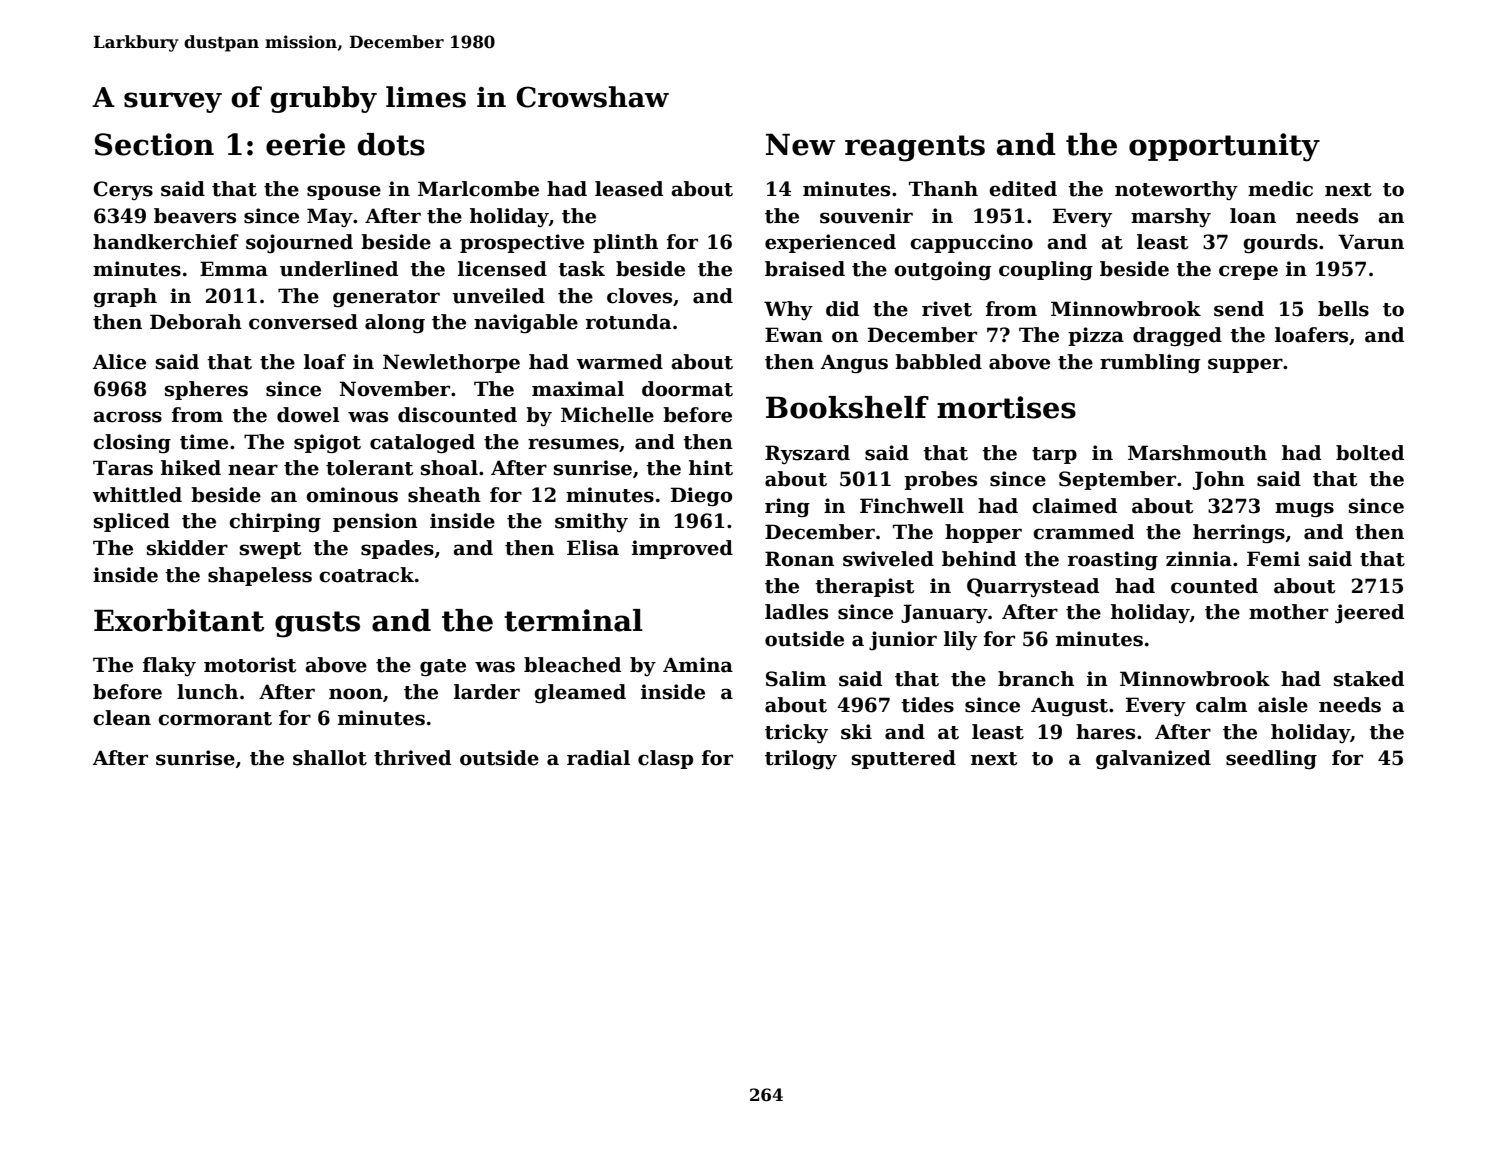 The height and width of the screenshot is (1158, 1498). I want to click on Bookshelf, so click(847, 407).
